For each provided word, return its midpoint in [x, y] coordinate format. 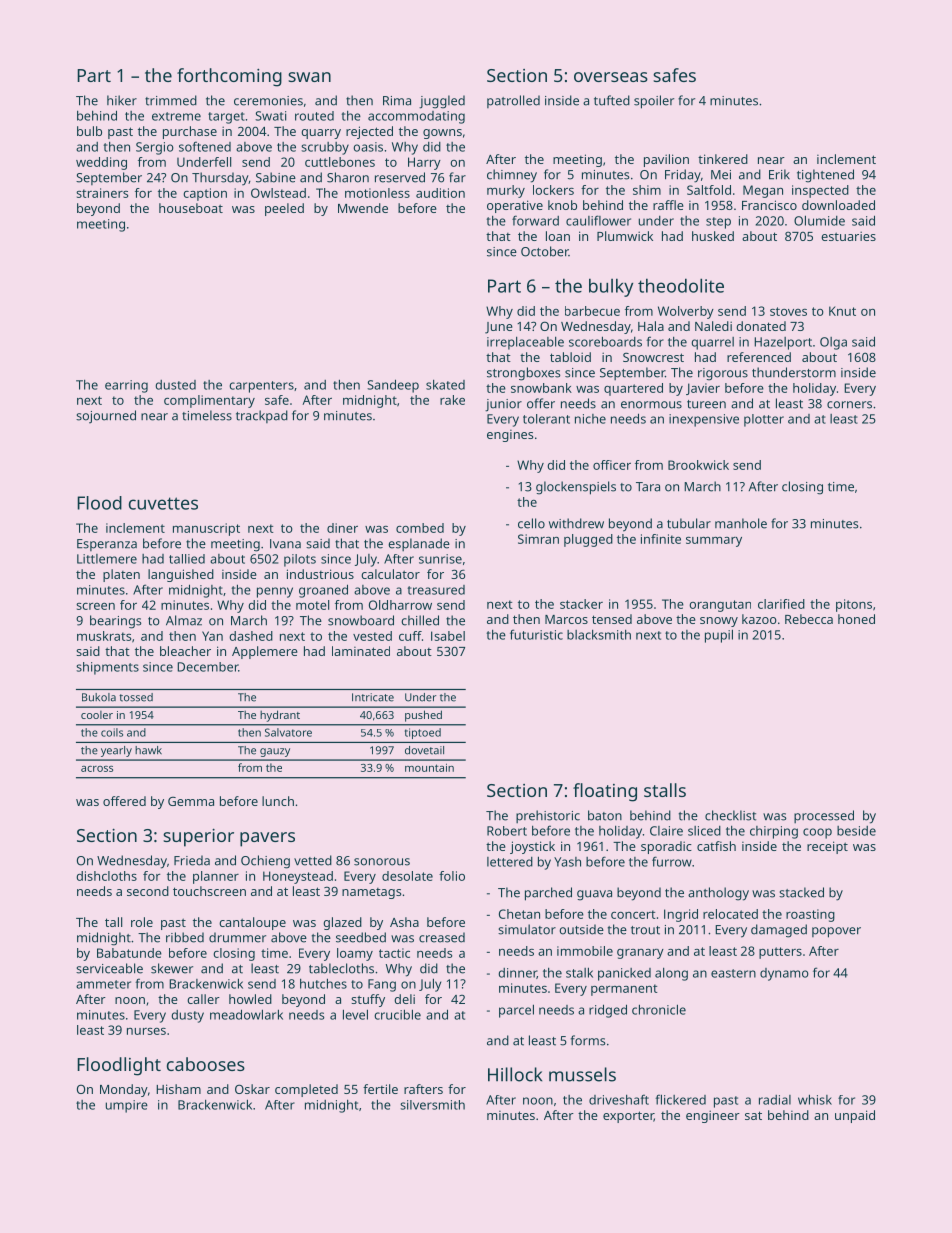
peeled [284, 209]
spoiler [654, 102]
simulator [527, 929]
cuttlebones [340, 162]
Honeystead [298, 877]
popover [836, 932]
